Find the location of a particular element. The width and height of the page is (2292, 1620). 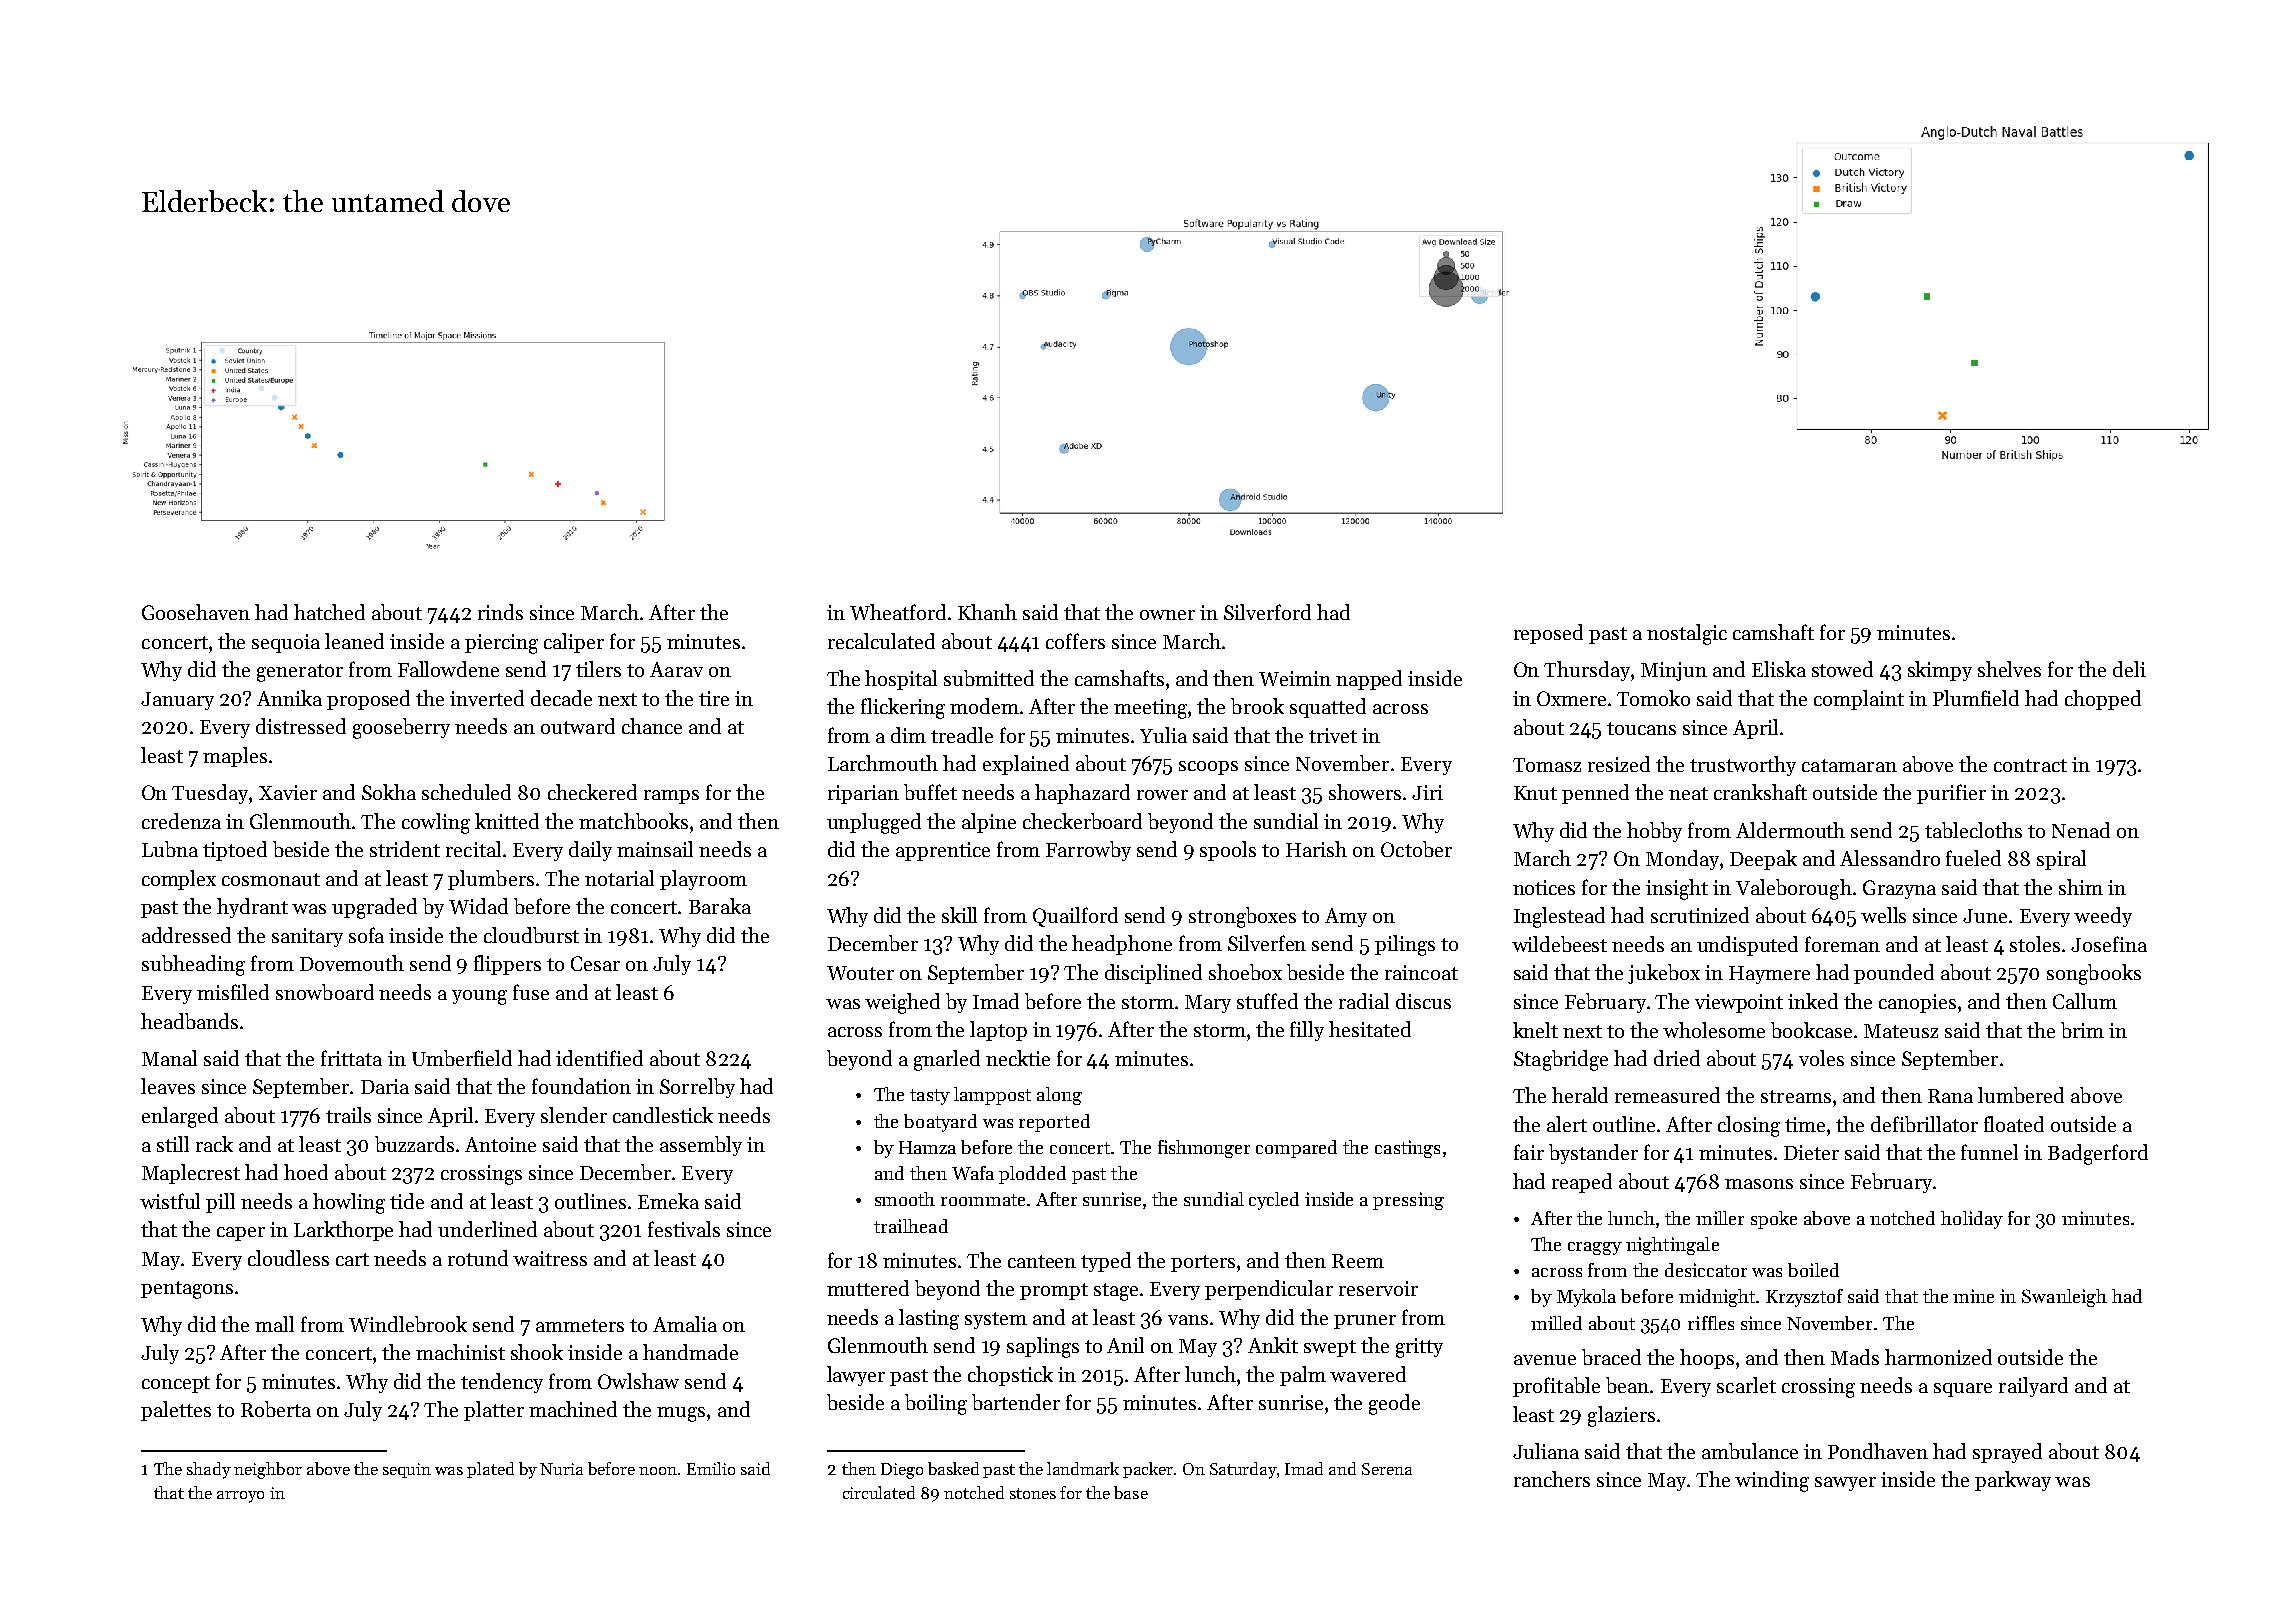

Goosehaven is located at coordinates (196, 612).
